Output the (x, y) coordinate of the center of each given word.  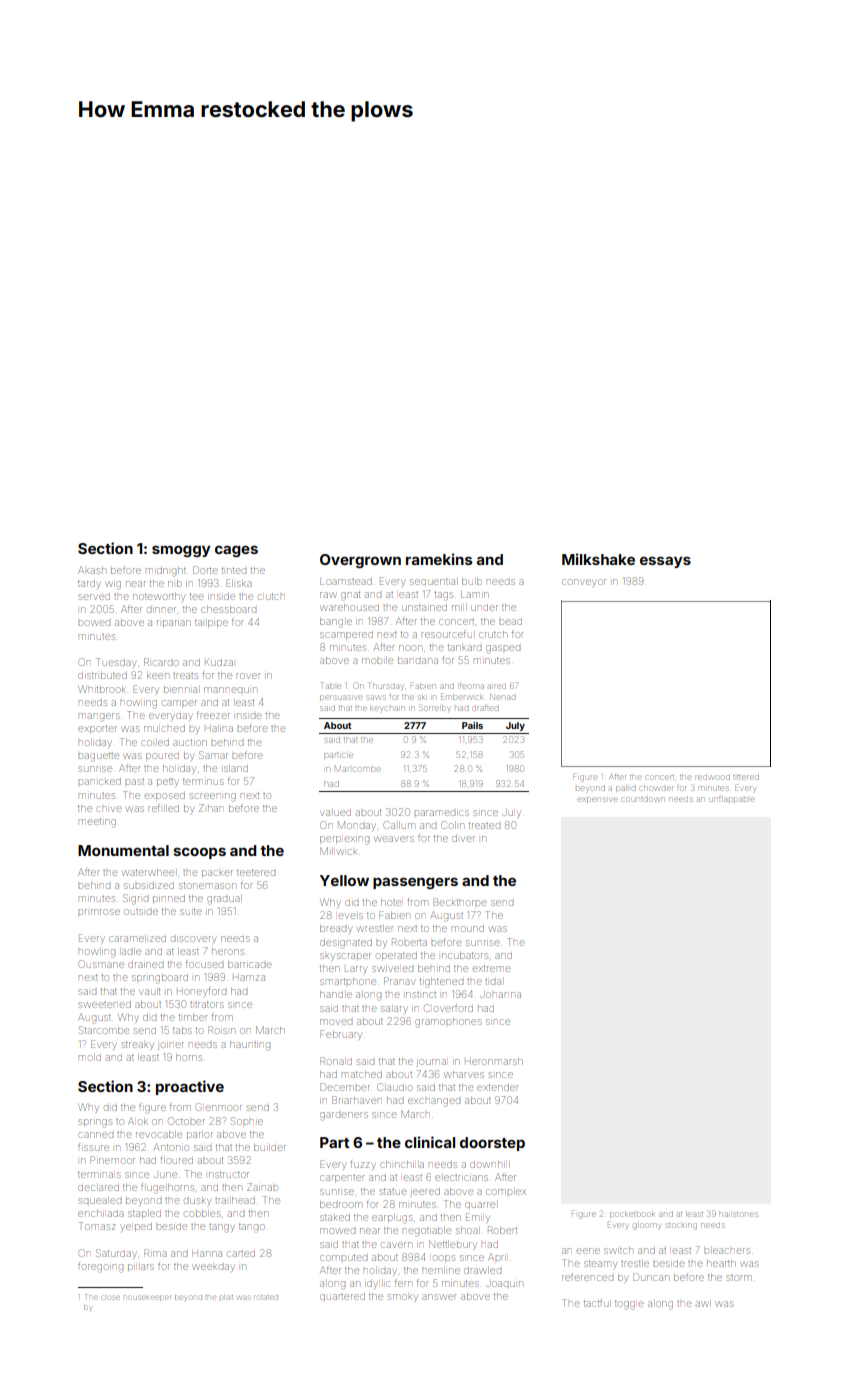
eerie (588, 1251)
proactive (190, 1087)
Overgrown (360, 561)
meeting (97, 823)
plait (226, 1297)
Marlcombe (357, 768)
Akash (92, 570)
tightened (441, 983)
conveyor (584, 583)
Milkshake (598, 559)
